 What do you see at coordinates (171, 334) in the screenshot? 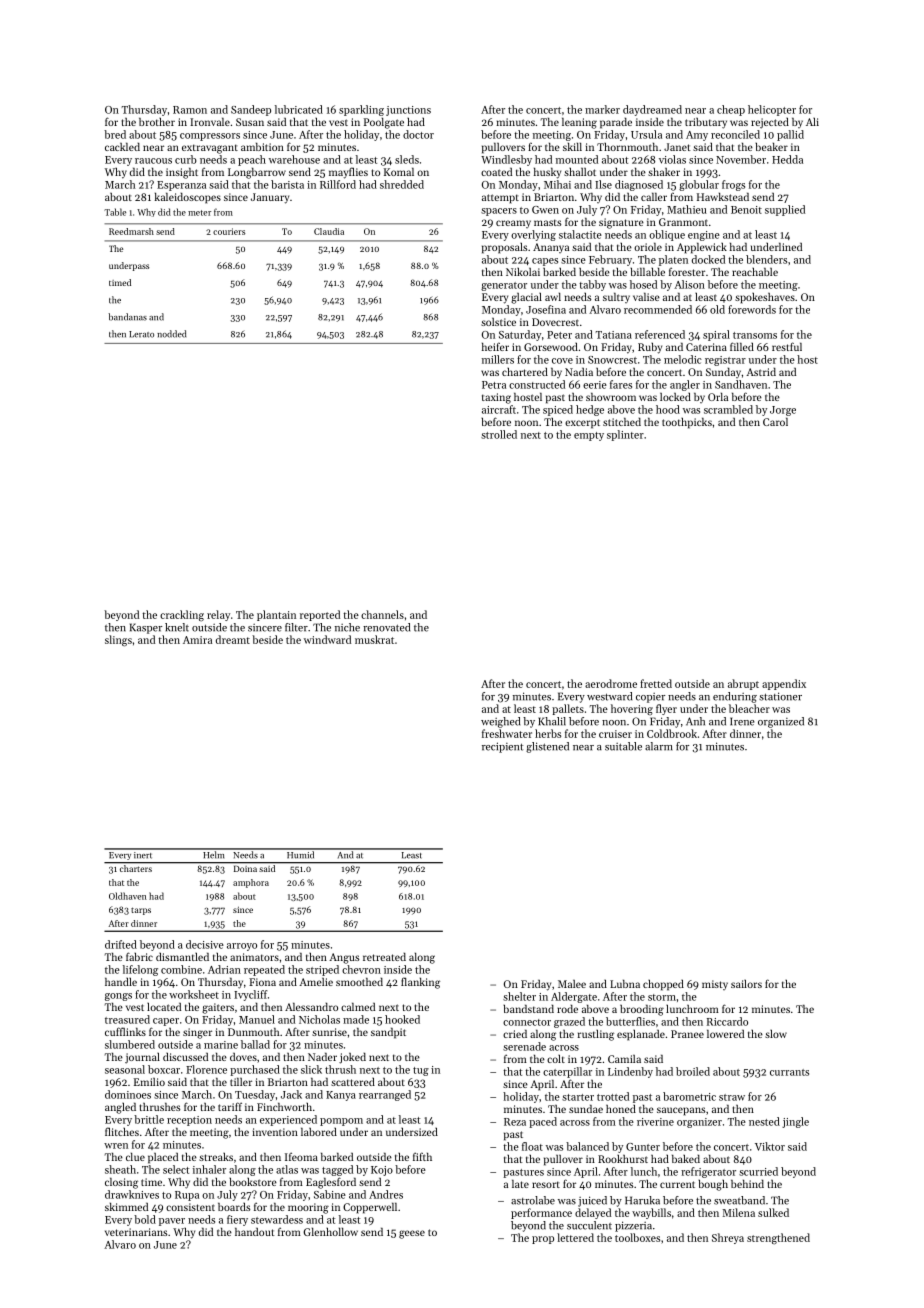
I see `nodded` at bounding box center [171, 334].
